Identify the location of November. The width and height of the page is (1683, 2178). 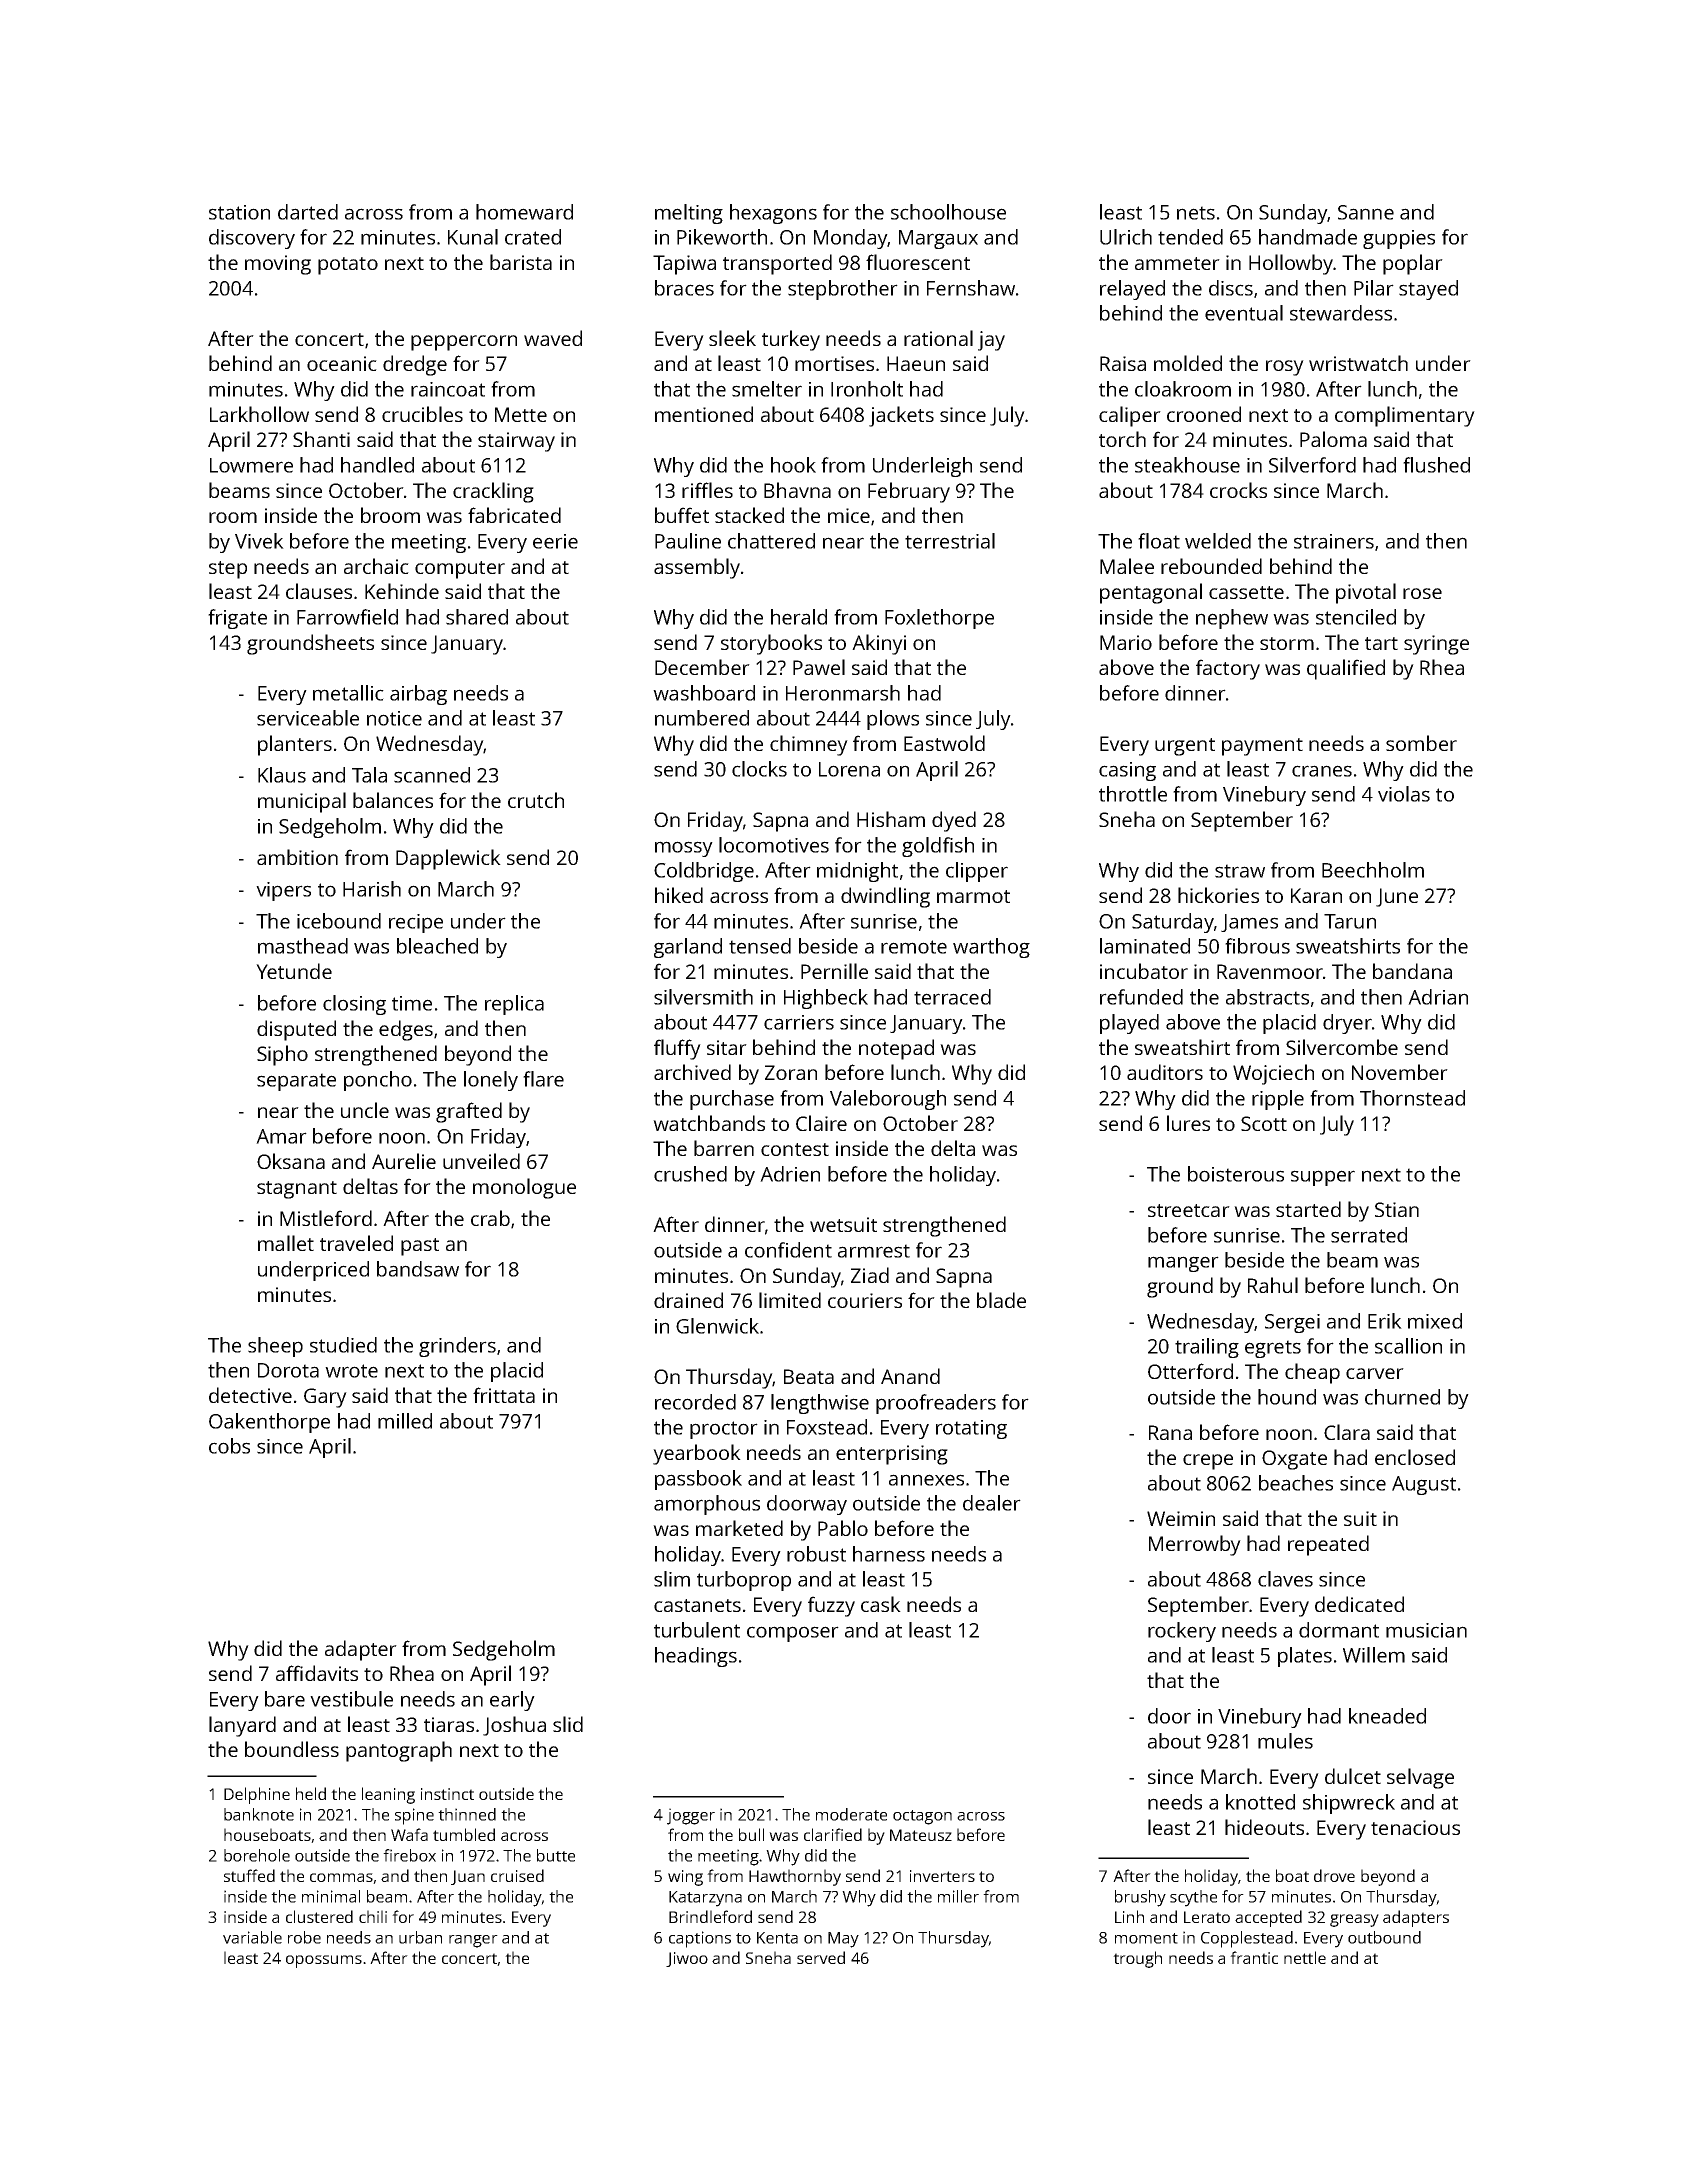
(1400, 1072).
